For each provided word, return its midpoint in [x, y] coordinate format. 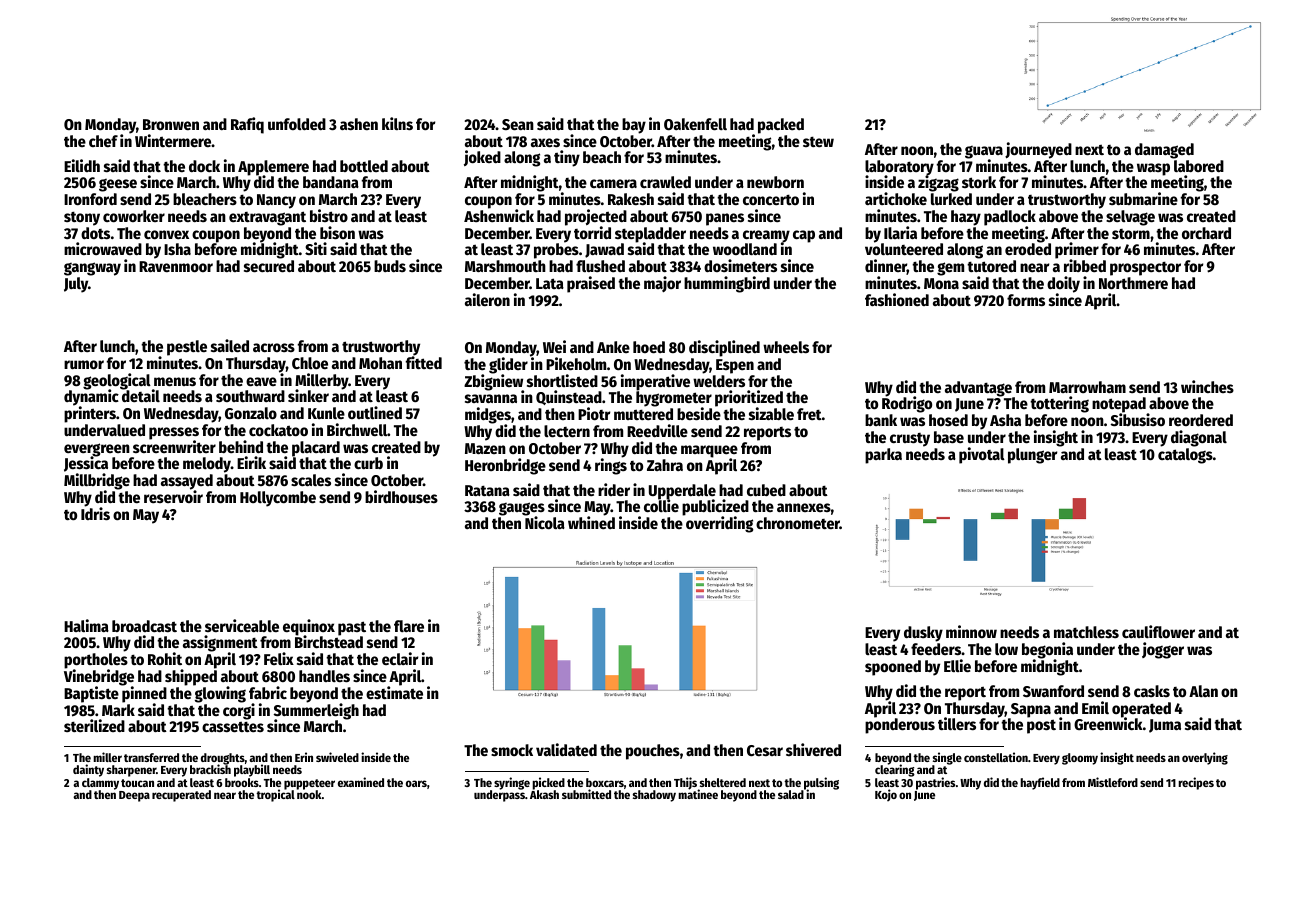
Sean [518, 124]
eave [261, 381]
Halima [86, 625]
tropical [275, 796]
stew [818, 141]
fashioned [897, 299]
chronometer [798, 523]
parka [883, 456]
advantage [978, 389]
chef [103, 141]
